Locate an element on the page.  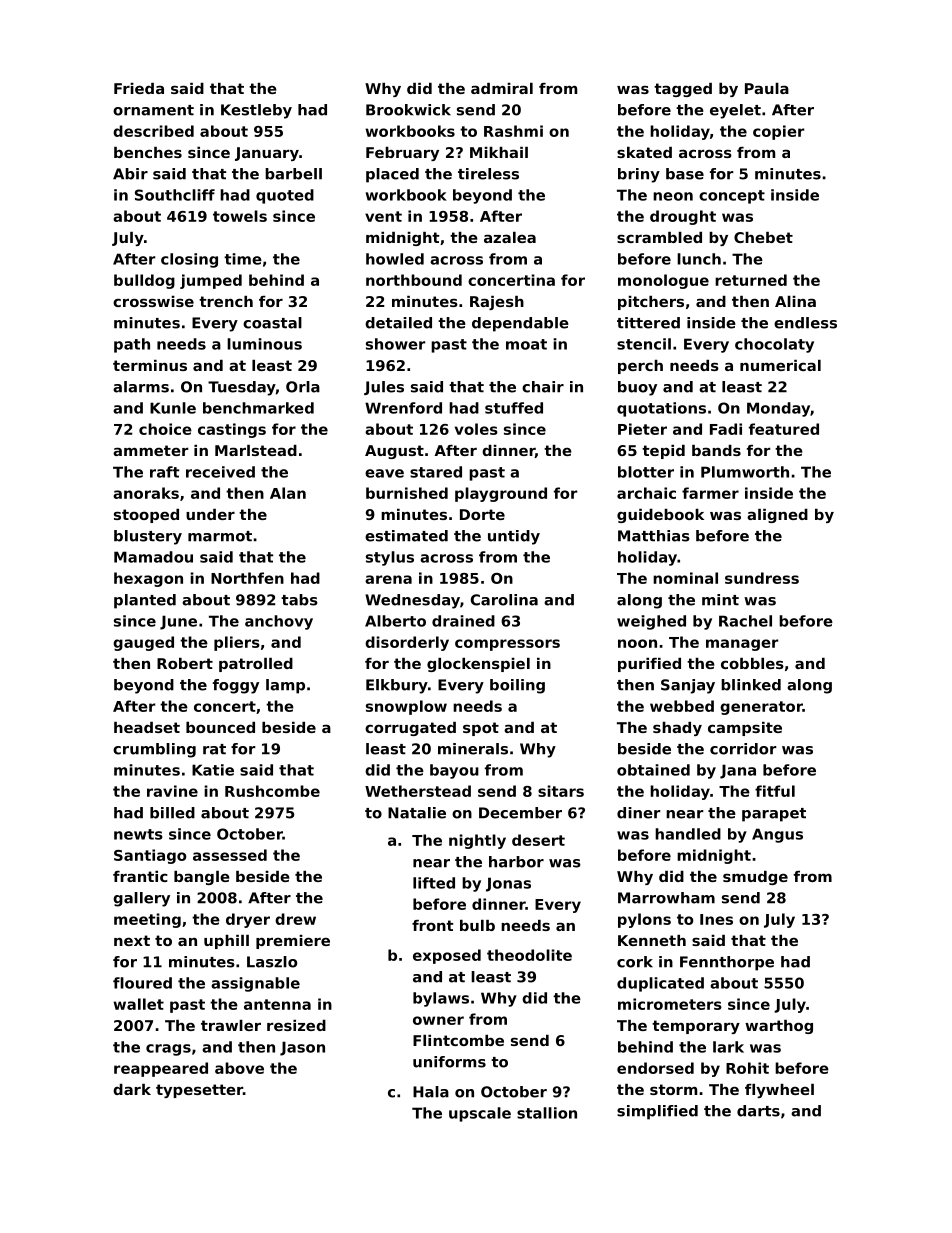
ornament is located at coordinates (153, 110).
